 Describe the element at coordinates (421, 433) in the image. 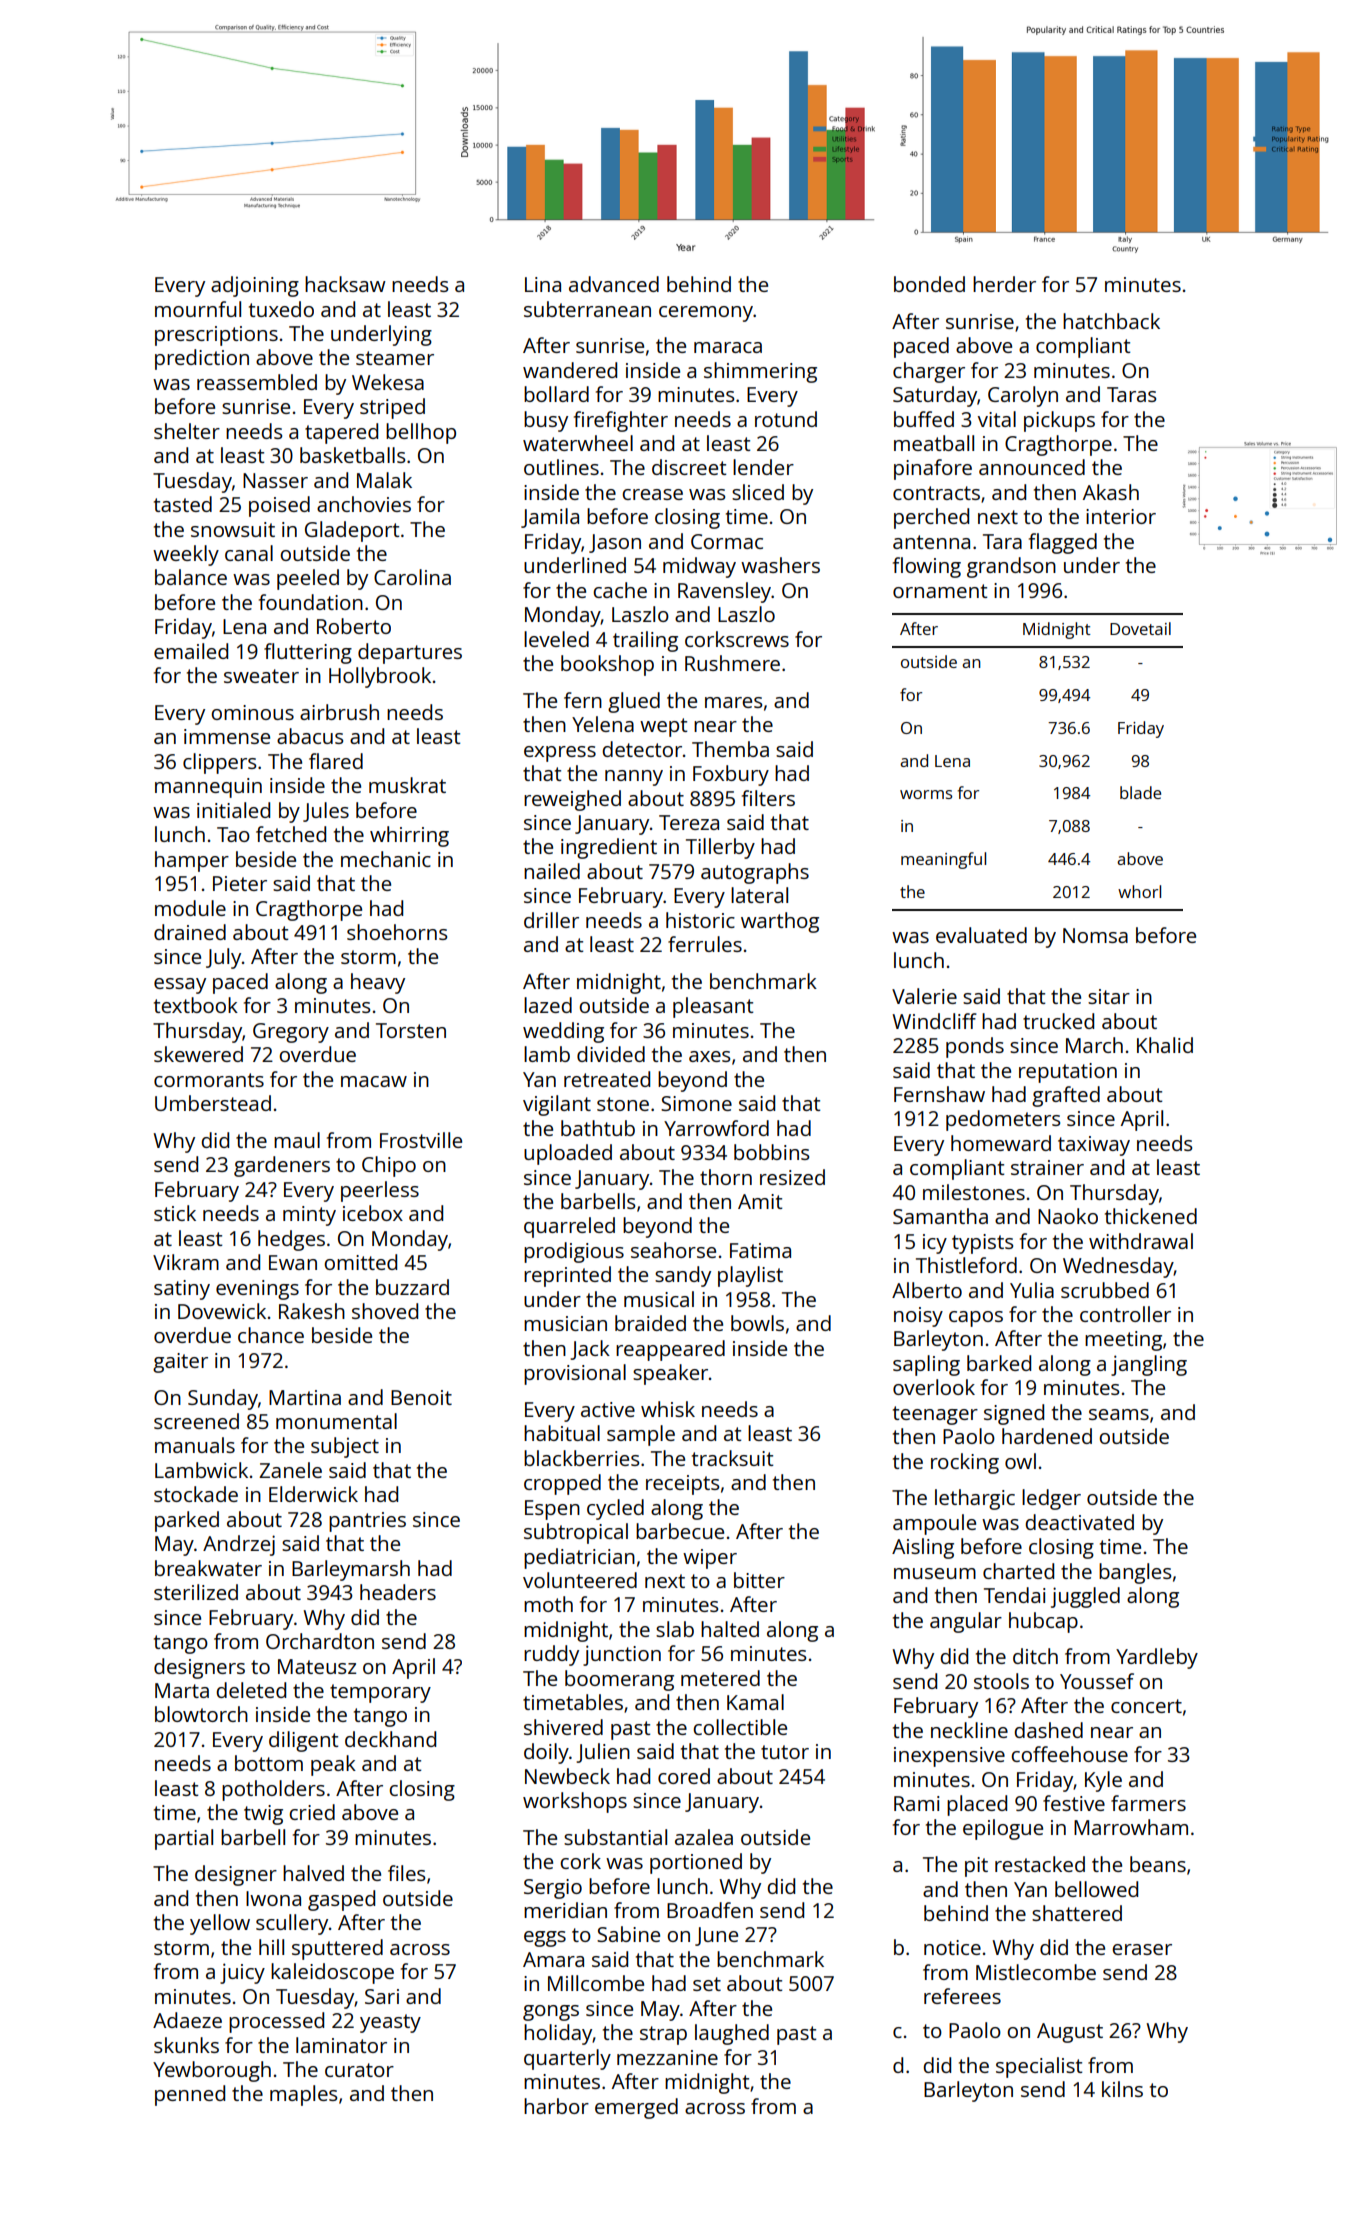

I see `bellhop` at that location.
